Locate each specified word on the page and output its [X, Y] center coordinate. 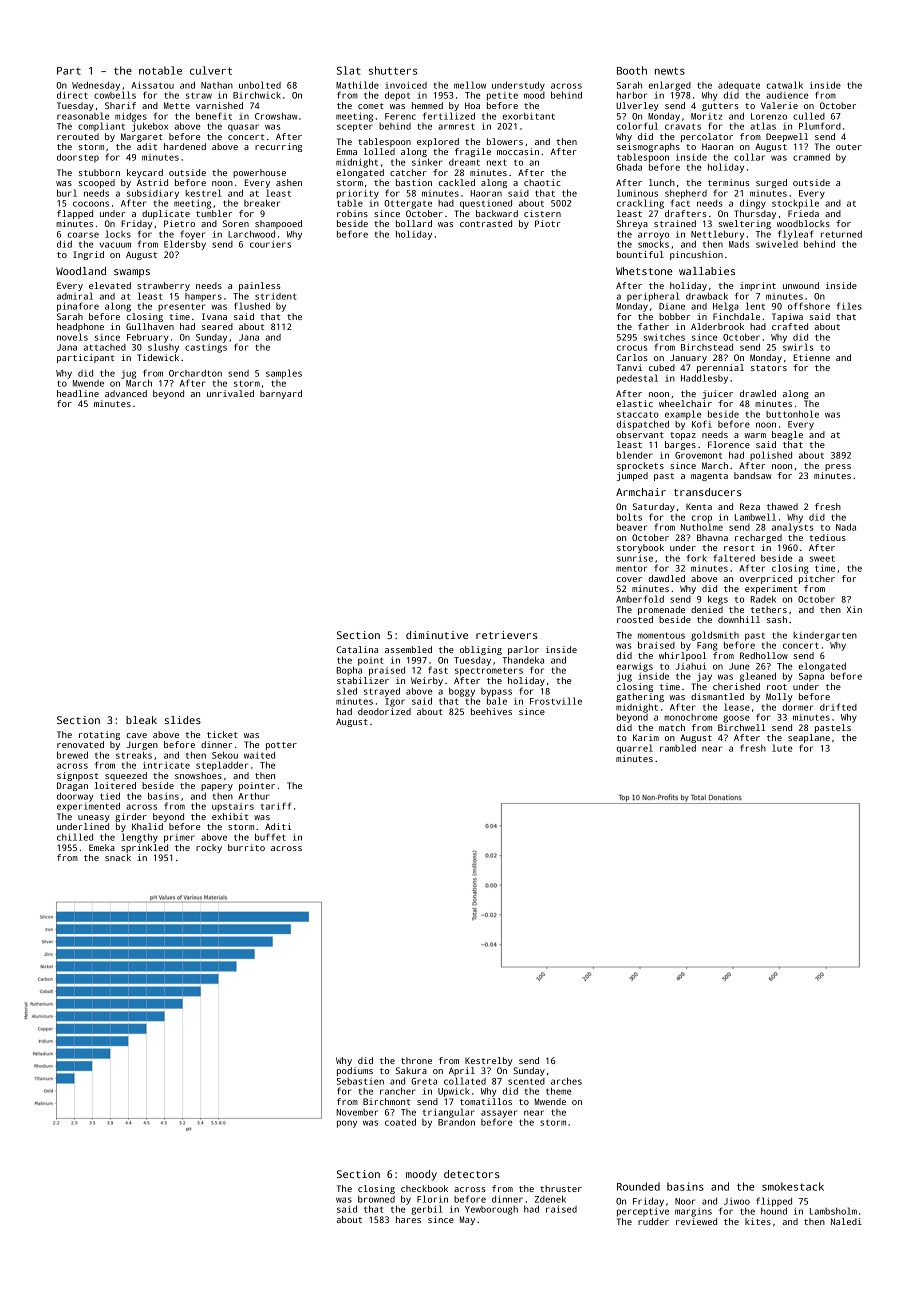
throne [416, 1060]
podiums [355, 1071]
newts [670, 71]
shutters [393, 70]
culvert [211, 70]
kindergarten [825, 636]
